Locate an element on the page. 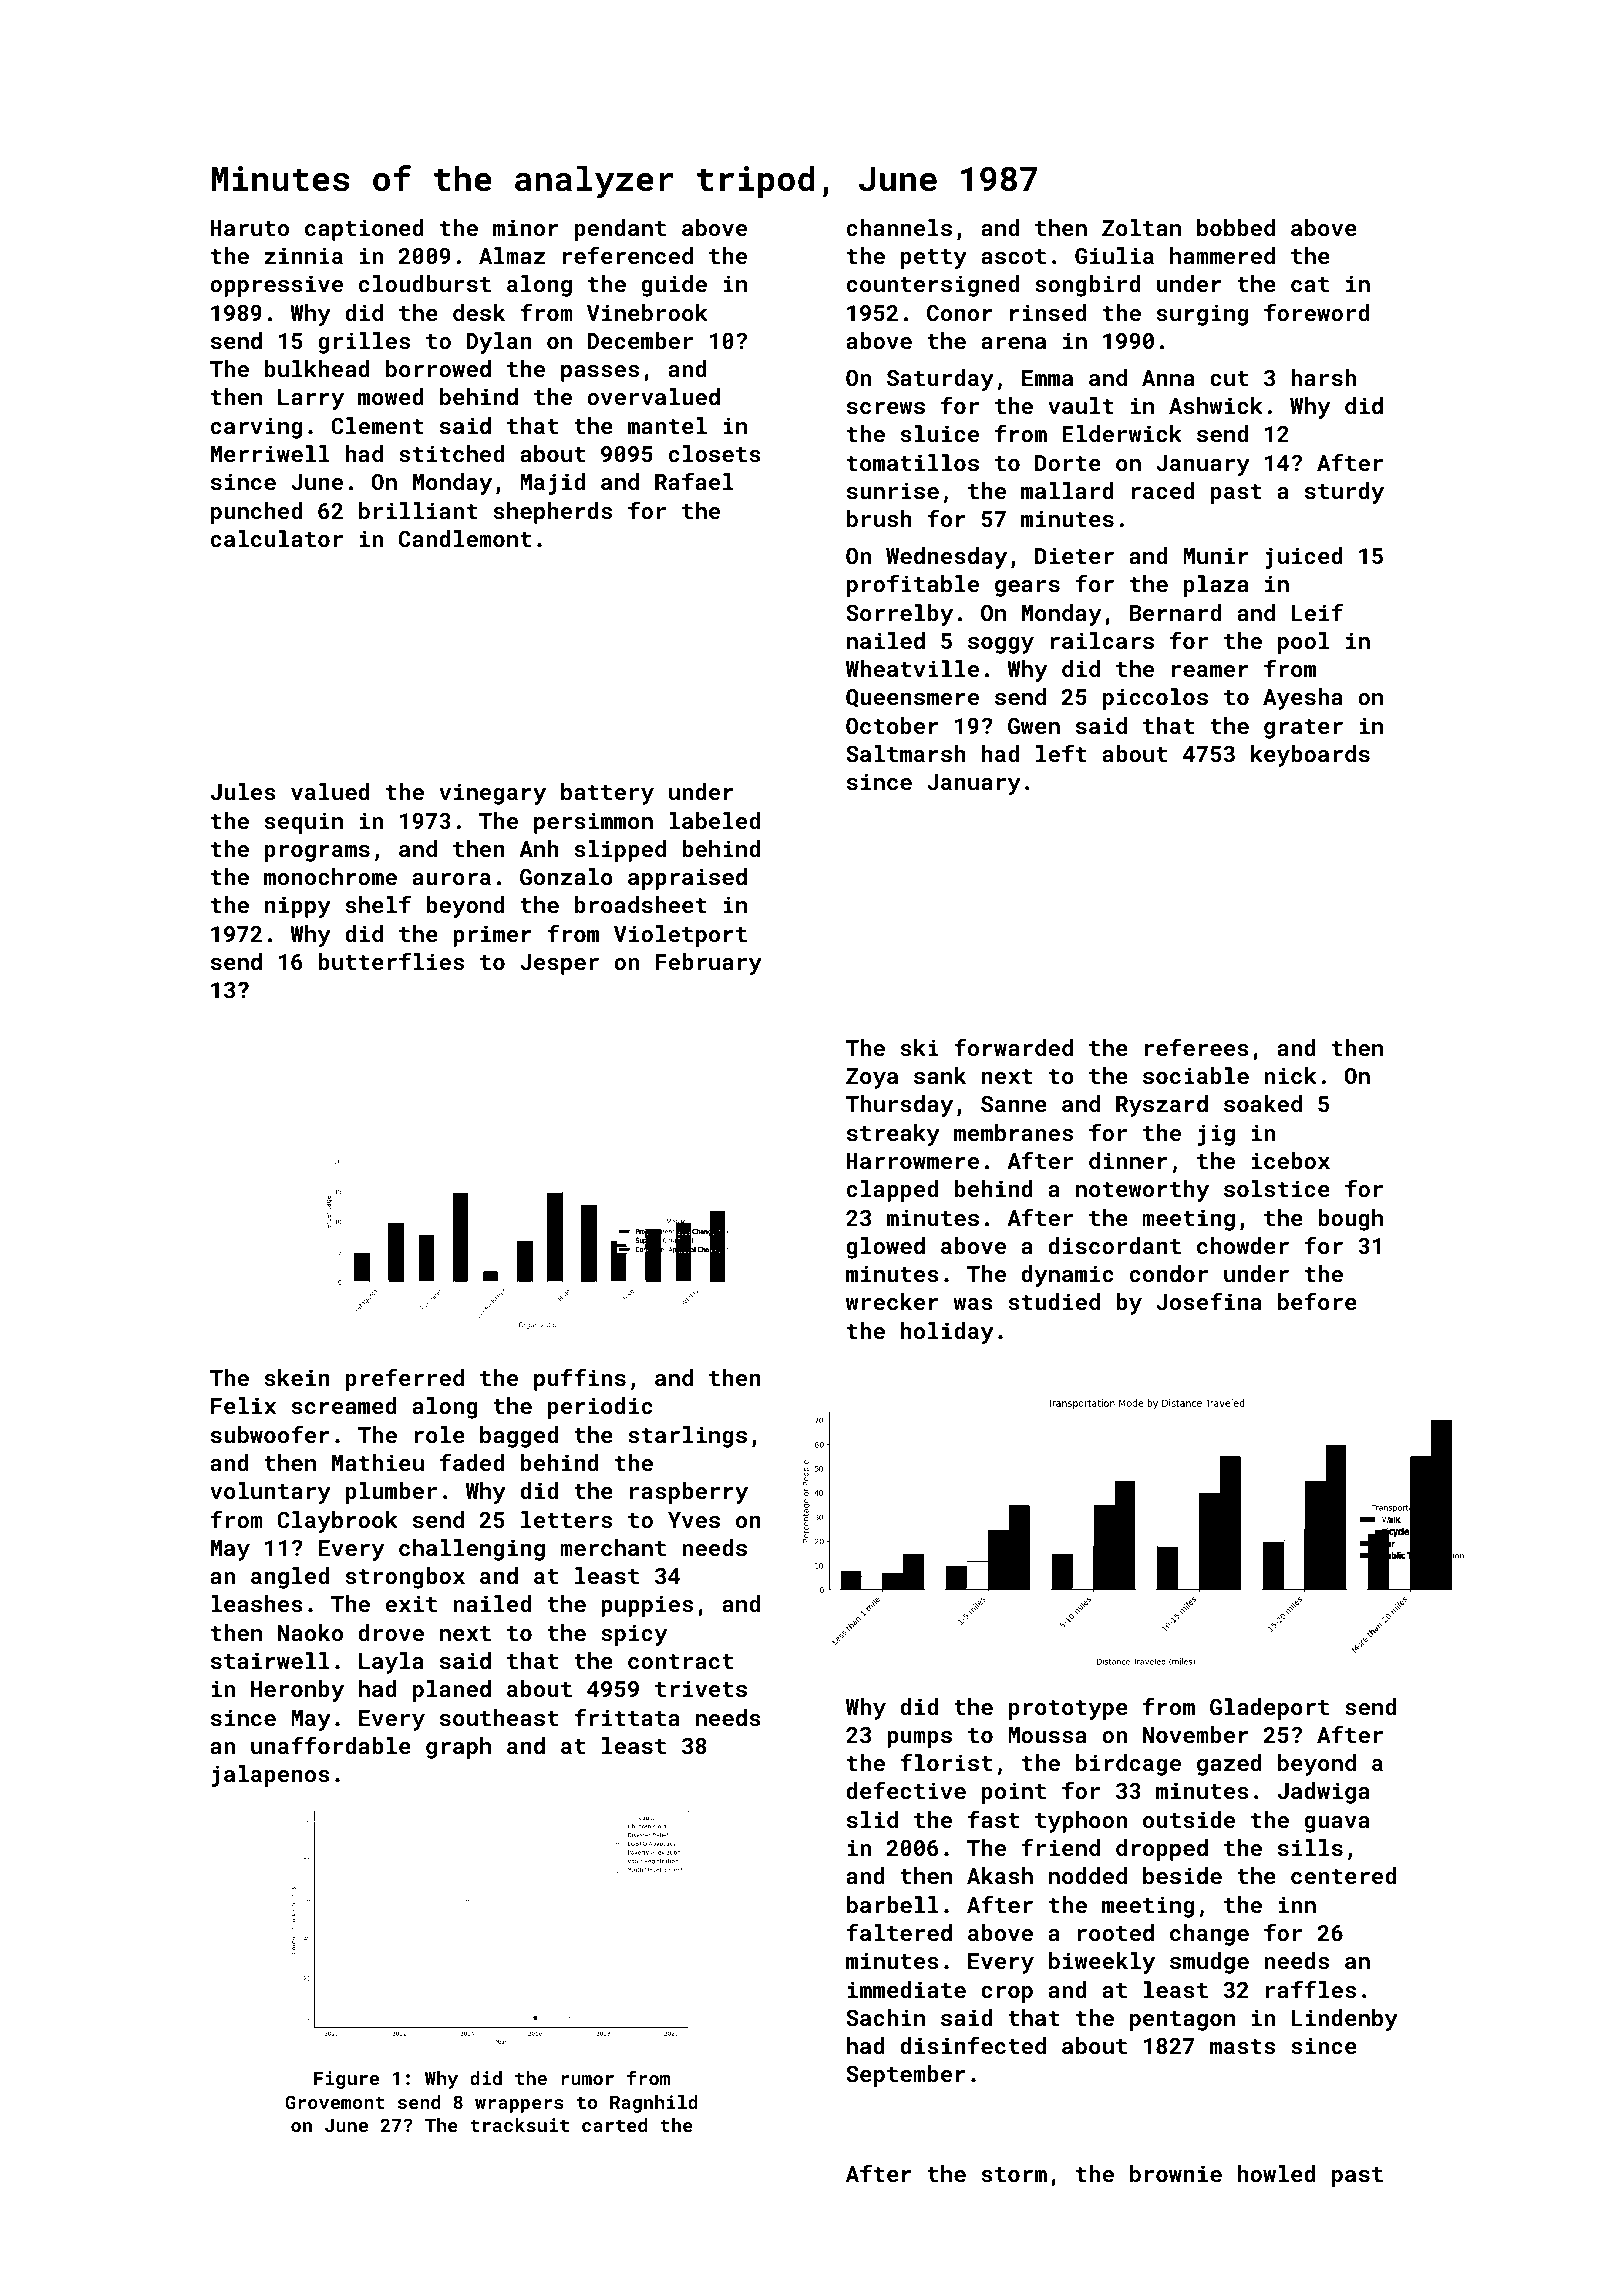 This document has height=2292, width=1620. howled is located at coordinates (1277, 2173).
